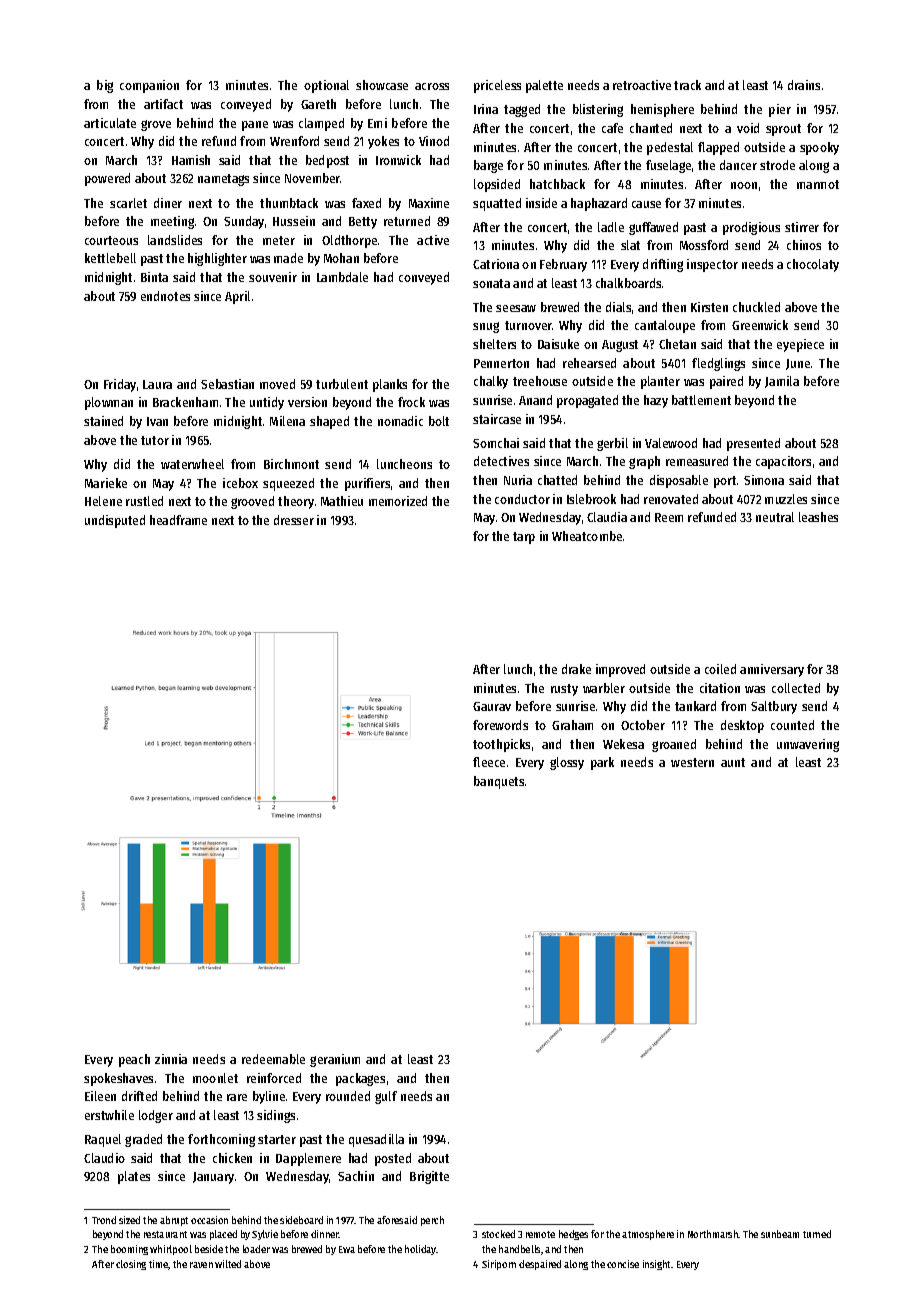 This document has height=1308, width=924. I want to click on tarp, so click(524, 538).
